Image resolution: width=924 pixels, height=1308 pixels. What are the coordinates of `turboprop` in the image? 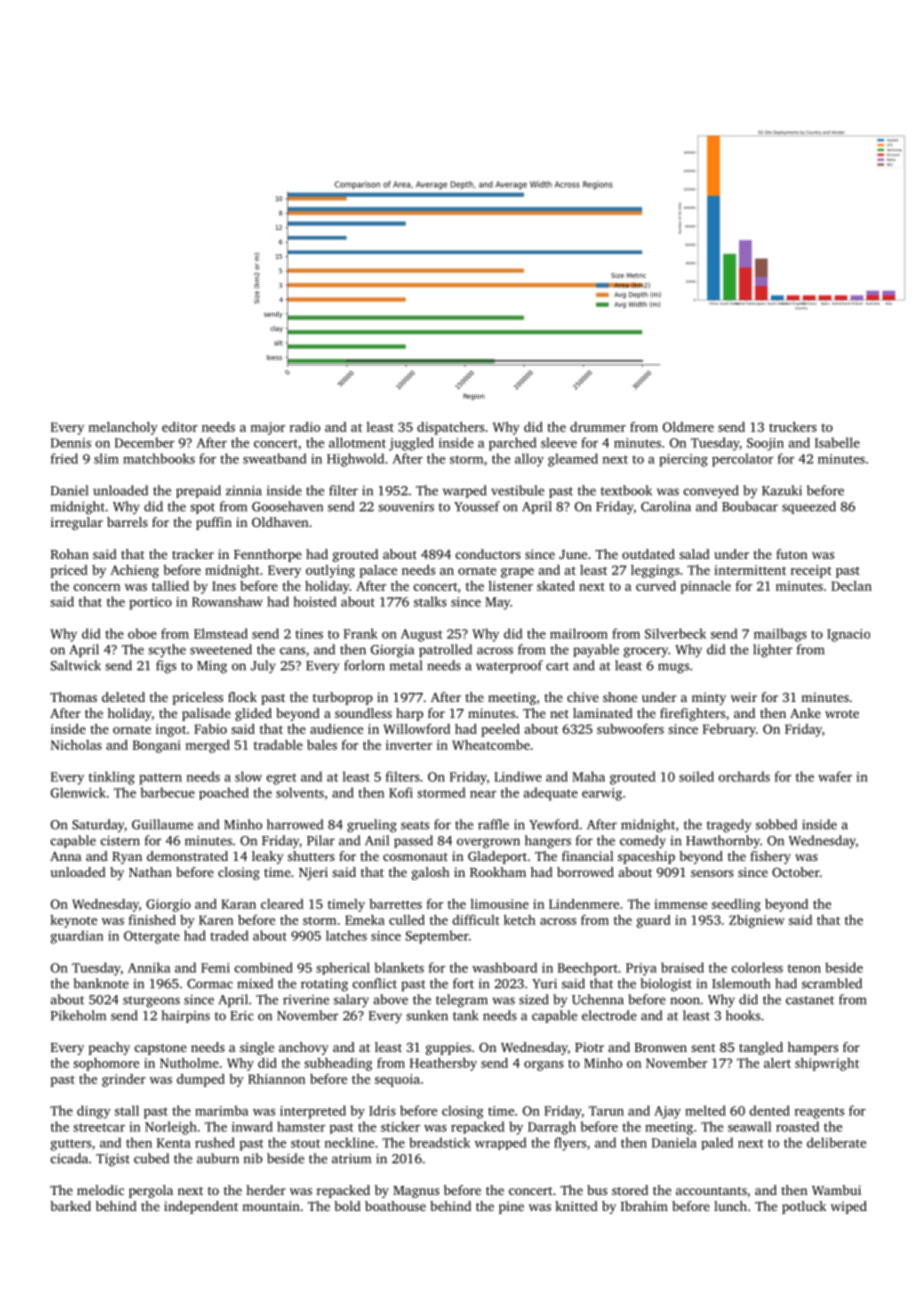 It's located at (343, 698).
